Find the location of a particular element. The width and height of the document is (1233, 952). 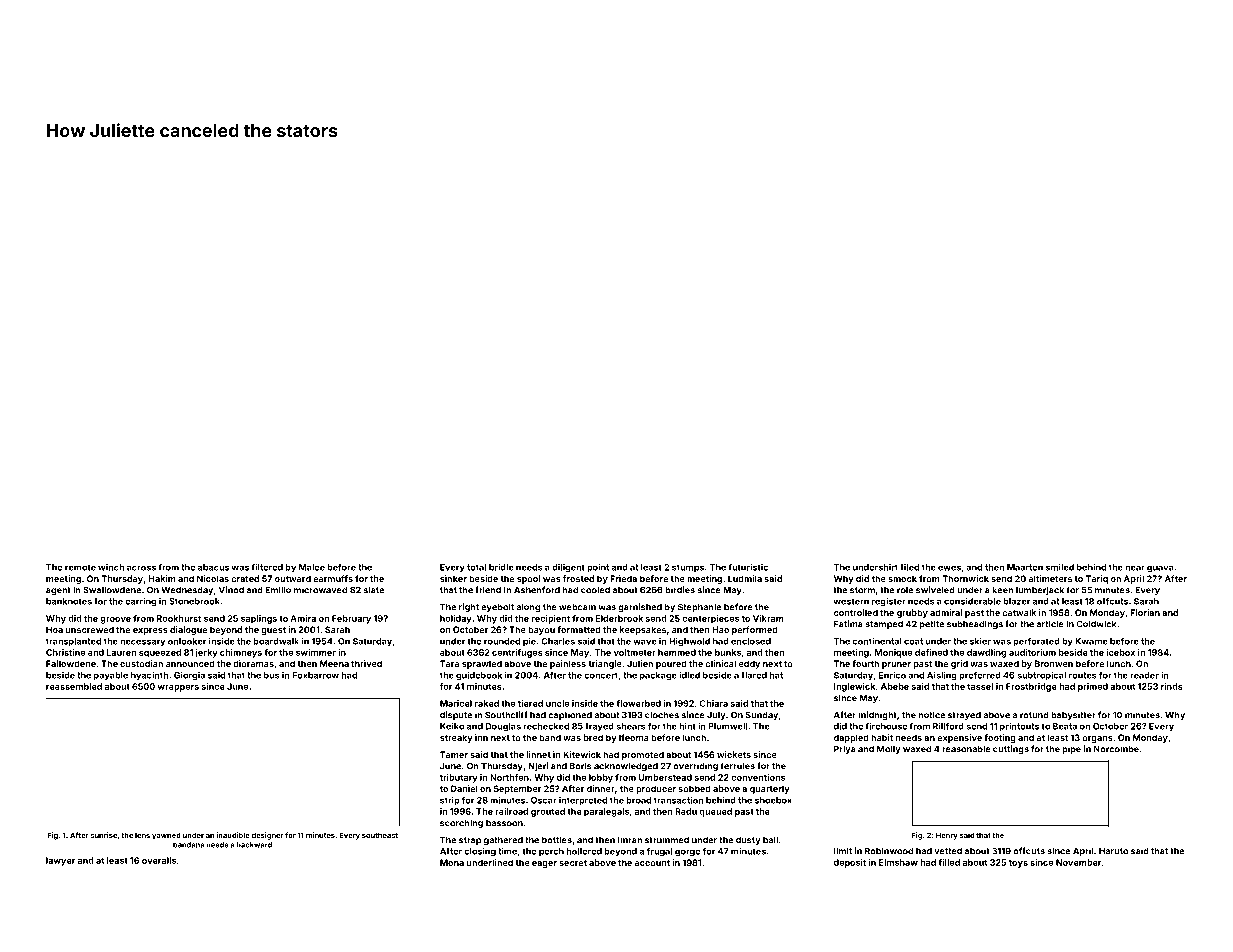

organs is located at coordinates (1097, 739).
